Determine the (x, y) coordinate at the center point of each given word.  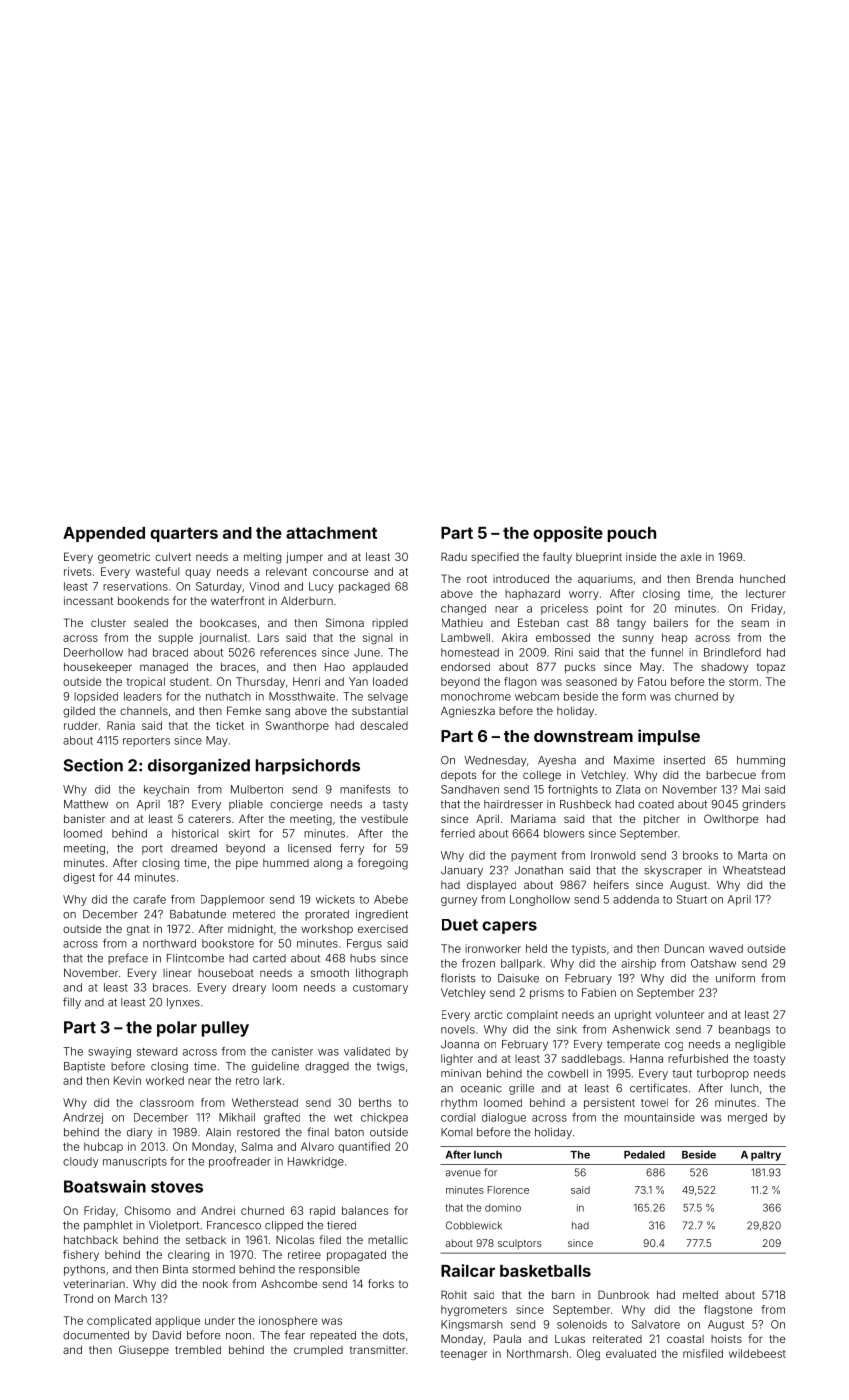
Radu (454, 556)
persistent (609, 1103)
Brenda (715, 578)
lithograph (382, 974)
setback (206, 1240)
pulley (225, 1029)
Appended (104, 534)
